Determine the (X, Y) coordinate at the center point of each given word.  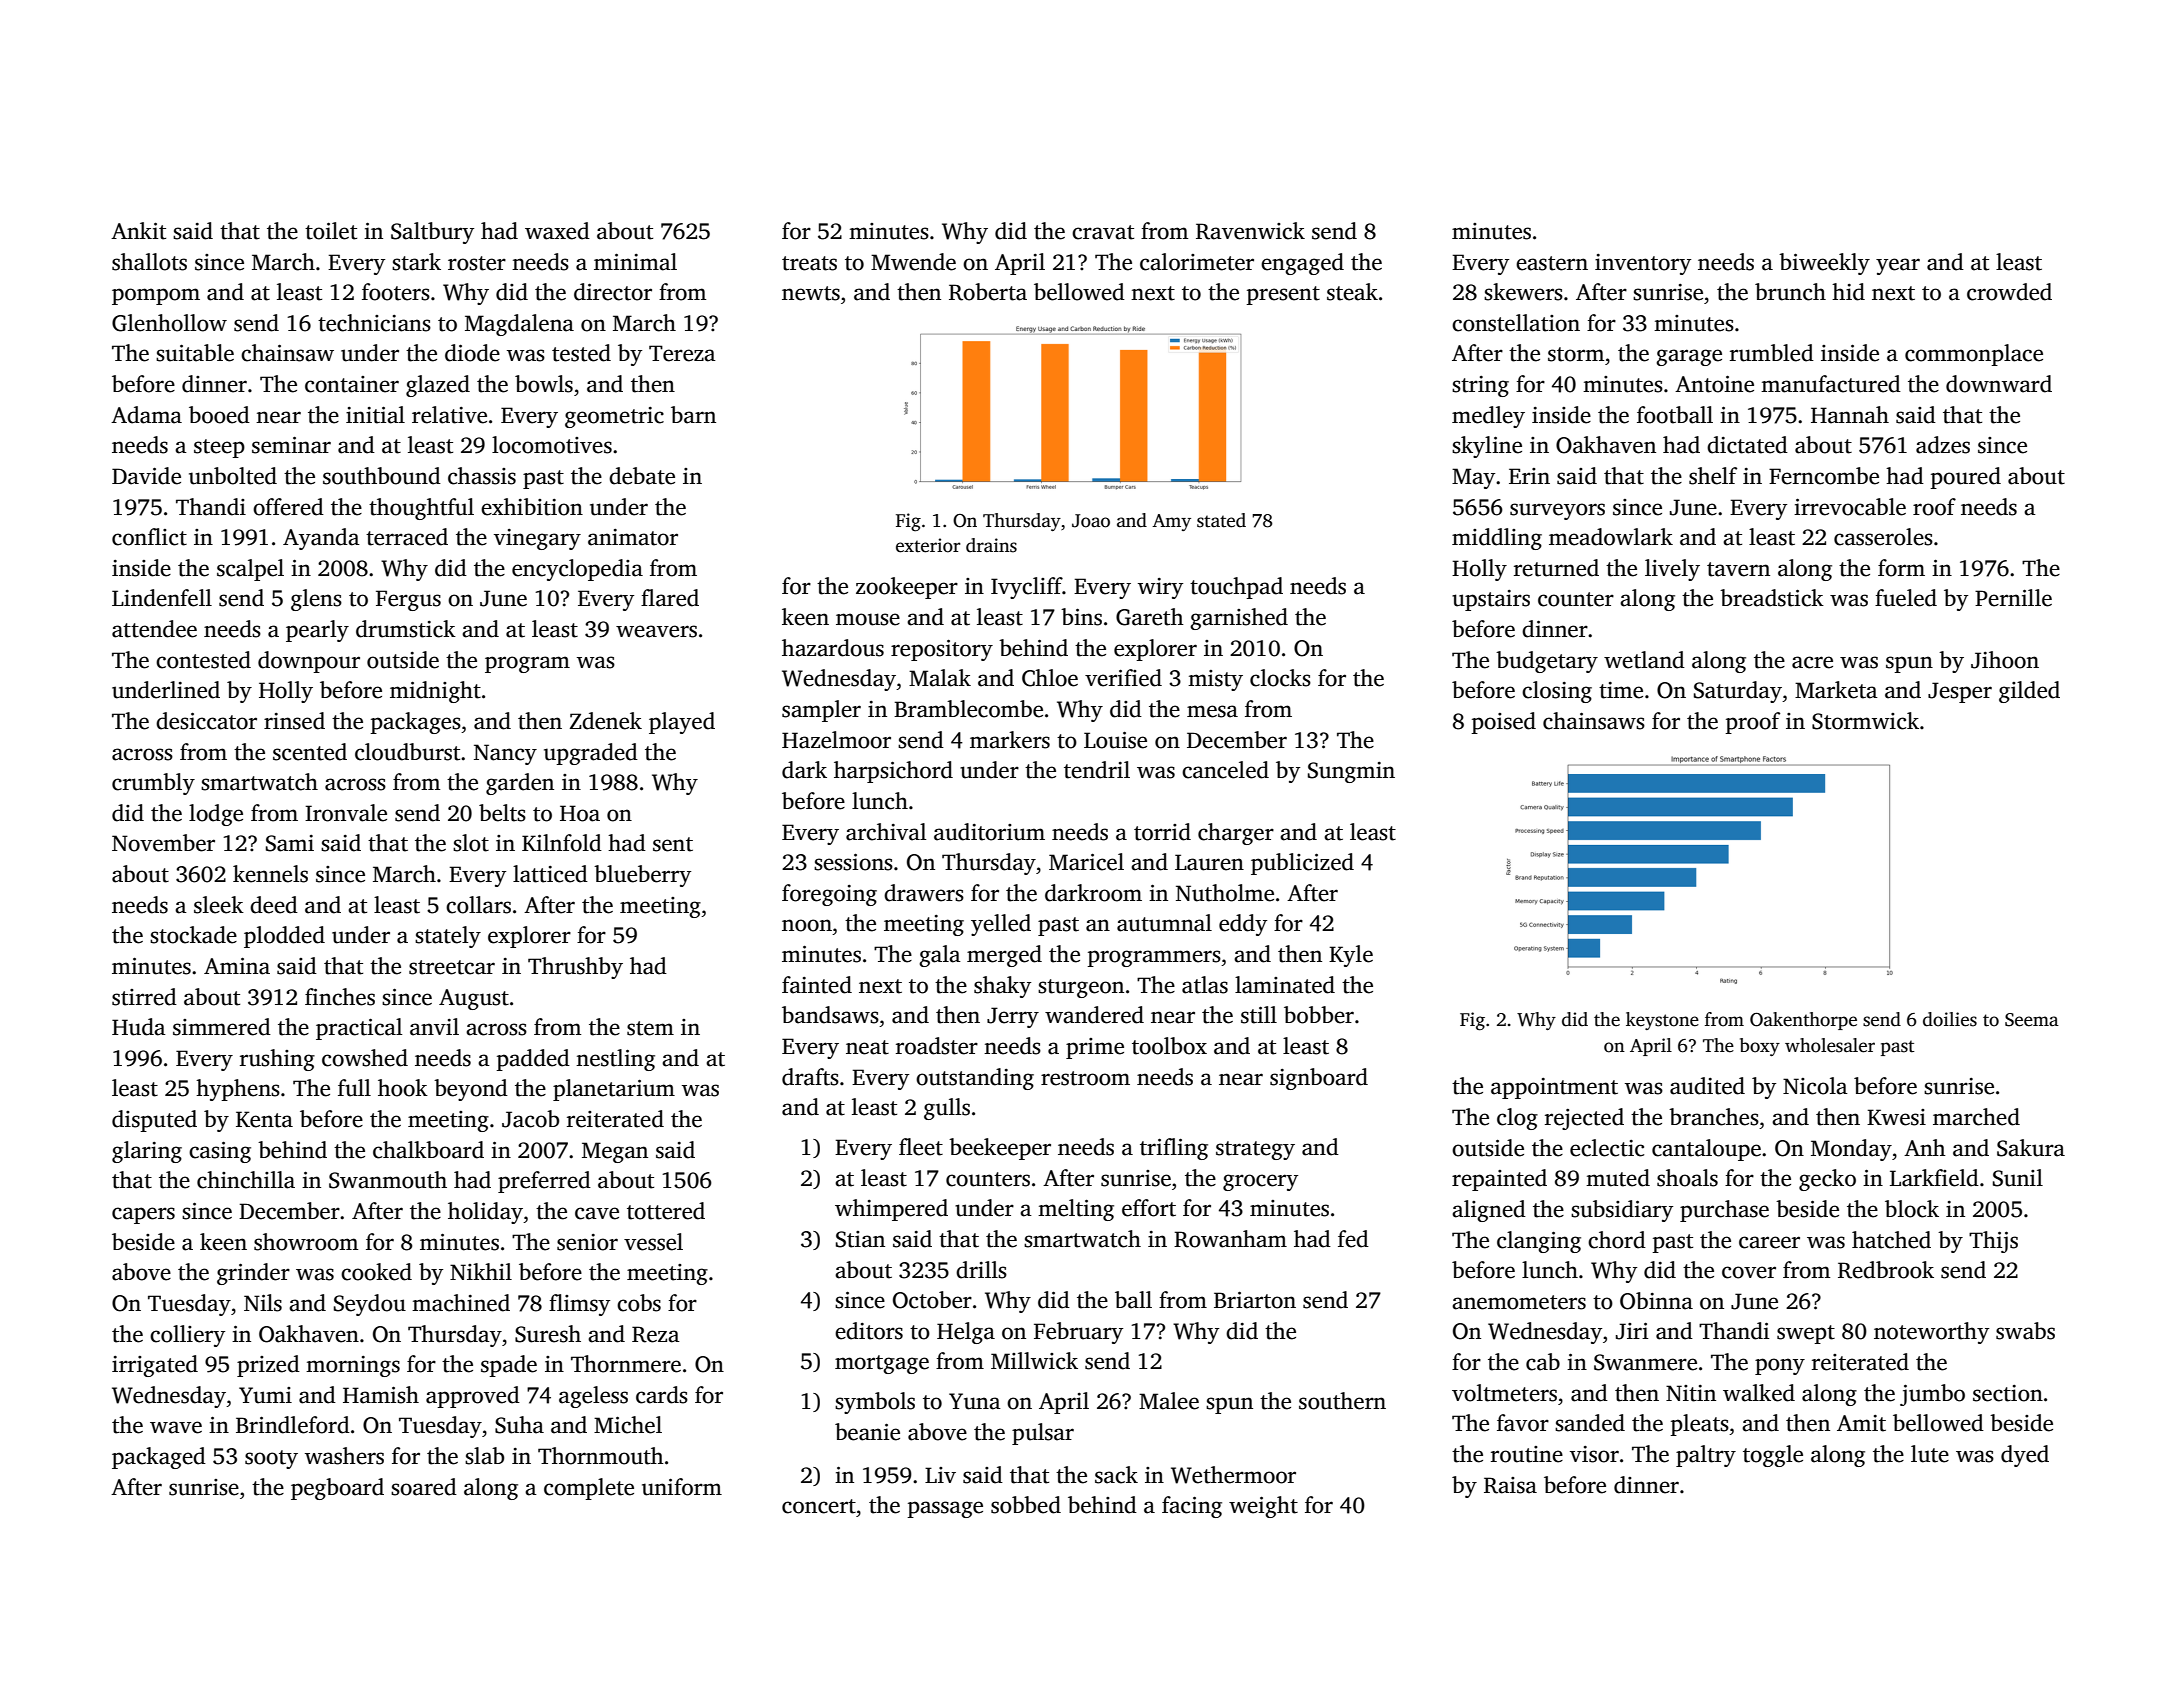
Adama (146, 415)
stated (1221, 520)
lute (1930, 1454)
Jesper (1960, 692)
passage (945, 1509)
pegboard (337, 1489)
